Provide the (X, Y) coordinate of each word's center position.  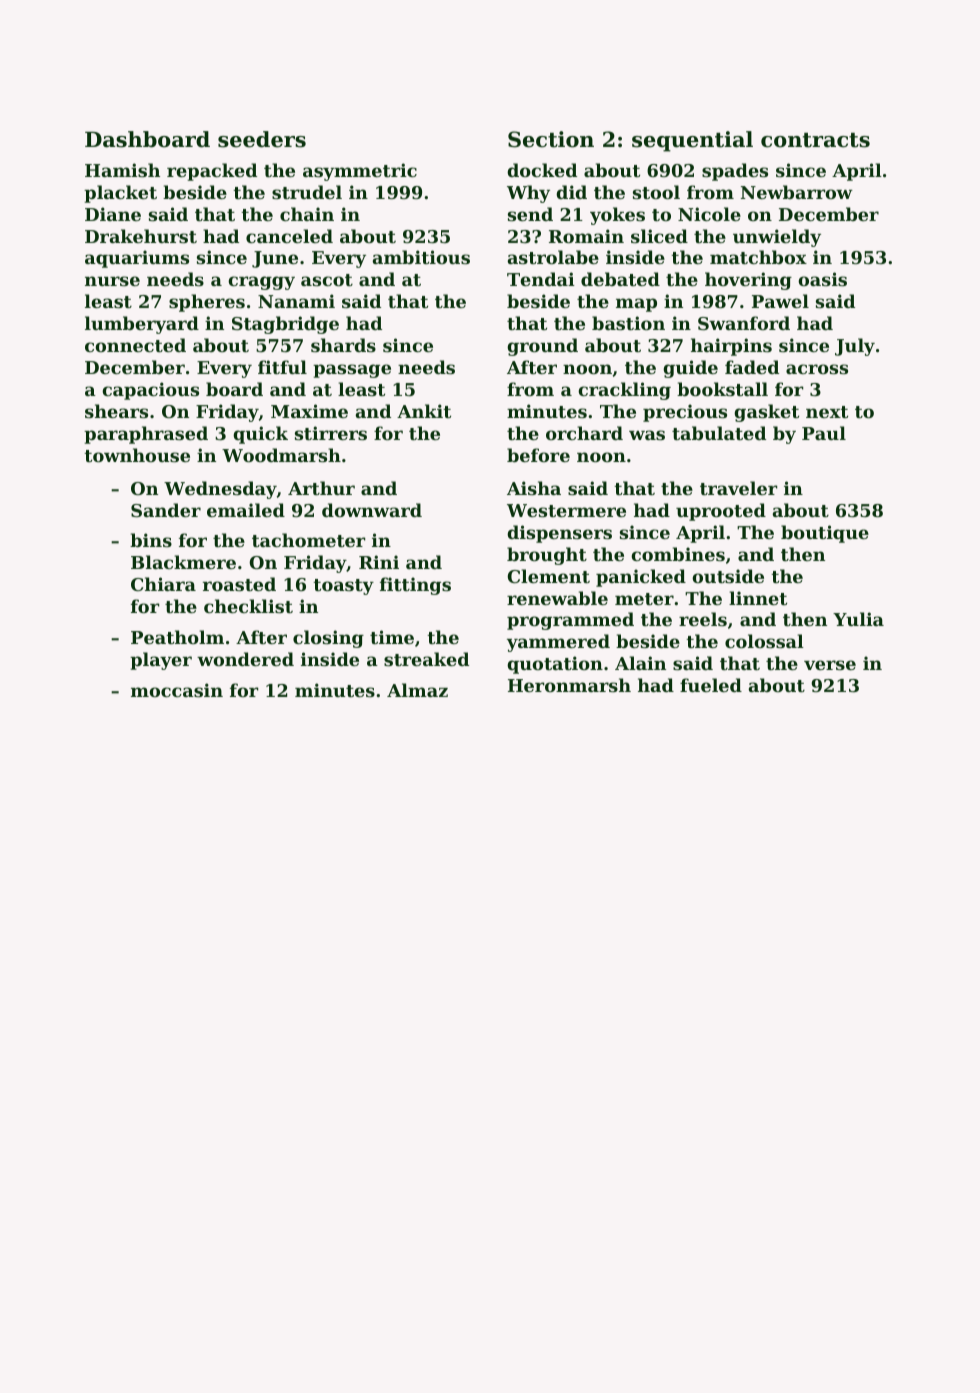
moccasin (177, 690)
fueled (711, 685)
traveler (739, 488)
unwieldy (777, 238)
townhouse (137, 455)
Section (551, 139)
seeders (262, 139)
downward (372, 510)
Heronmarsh (569, 685)
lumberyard (142, 325)
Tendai (541, 279)
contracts (815, 140)
